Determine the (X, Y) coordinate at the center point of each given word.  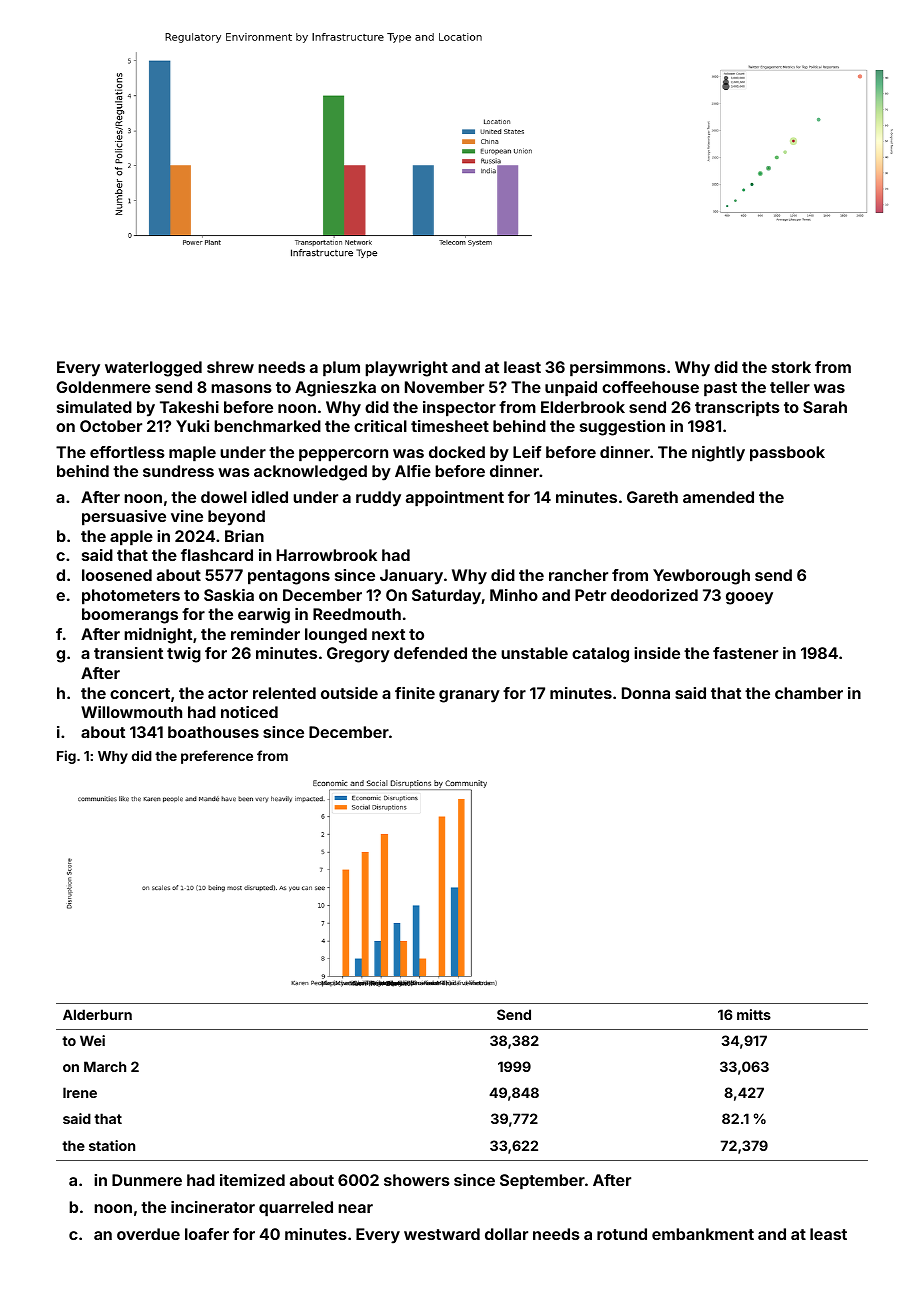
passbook (787, 454)
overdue (148, 1234)
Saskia (229, 595)
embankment (703, 1234)
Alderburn (97, 1014)
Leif (527, 452)
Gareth (652, 497)
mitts (754, 1014)
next (388, 634)
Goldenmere (103, 387)
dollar (506, 1234)
